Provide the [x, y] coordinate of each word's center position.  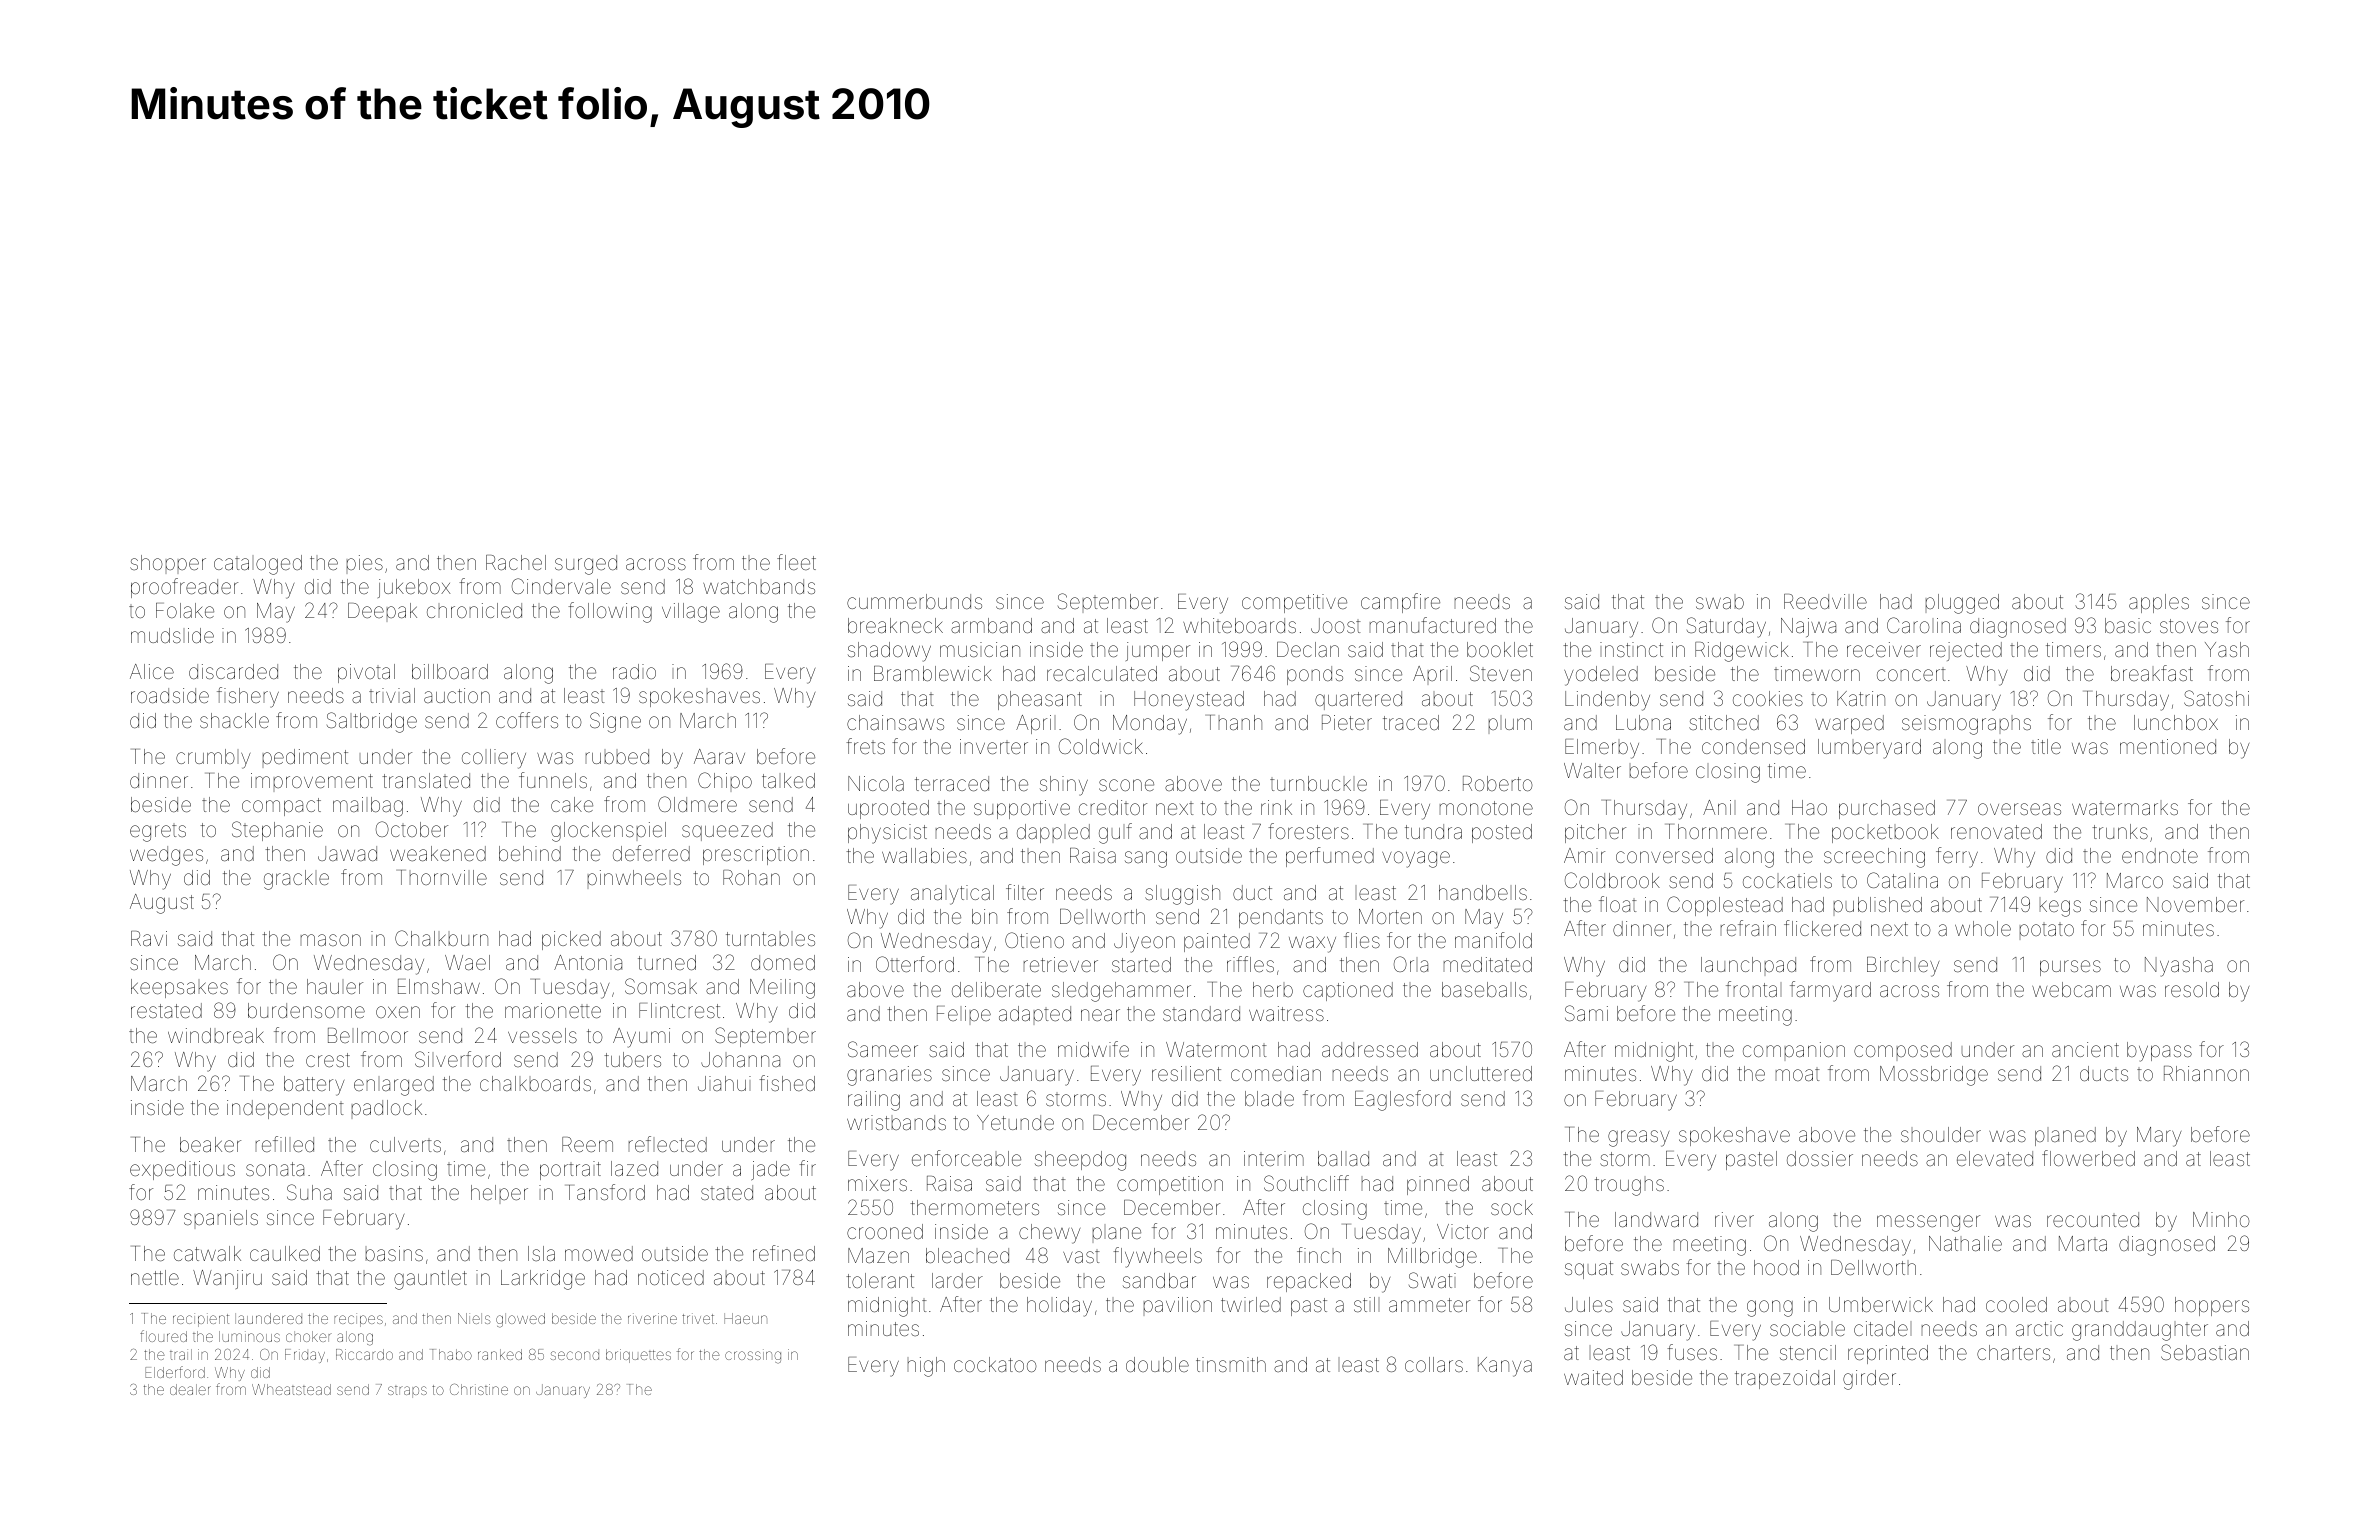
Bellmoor [368, 1035]
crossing [753, 1356]
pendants [1281, 918]
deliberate [996, 989]
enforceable [966, 1158]
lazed [634, 1168]
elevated [1995, 1158]
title [2046, 746]
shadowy [889, 652]
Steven [1501, 673]
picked [571, 940]
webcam [2071, 989]
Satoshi [2216, 698]
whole [1983, 928]
